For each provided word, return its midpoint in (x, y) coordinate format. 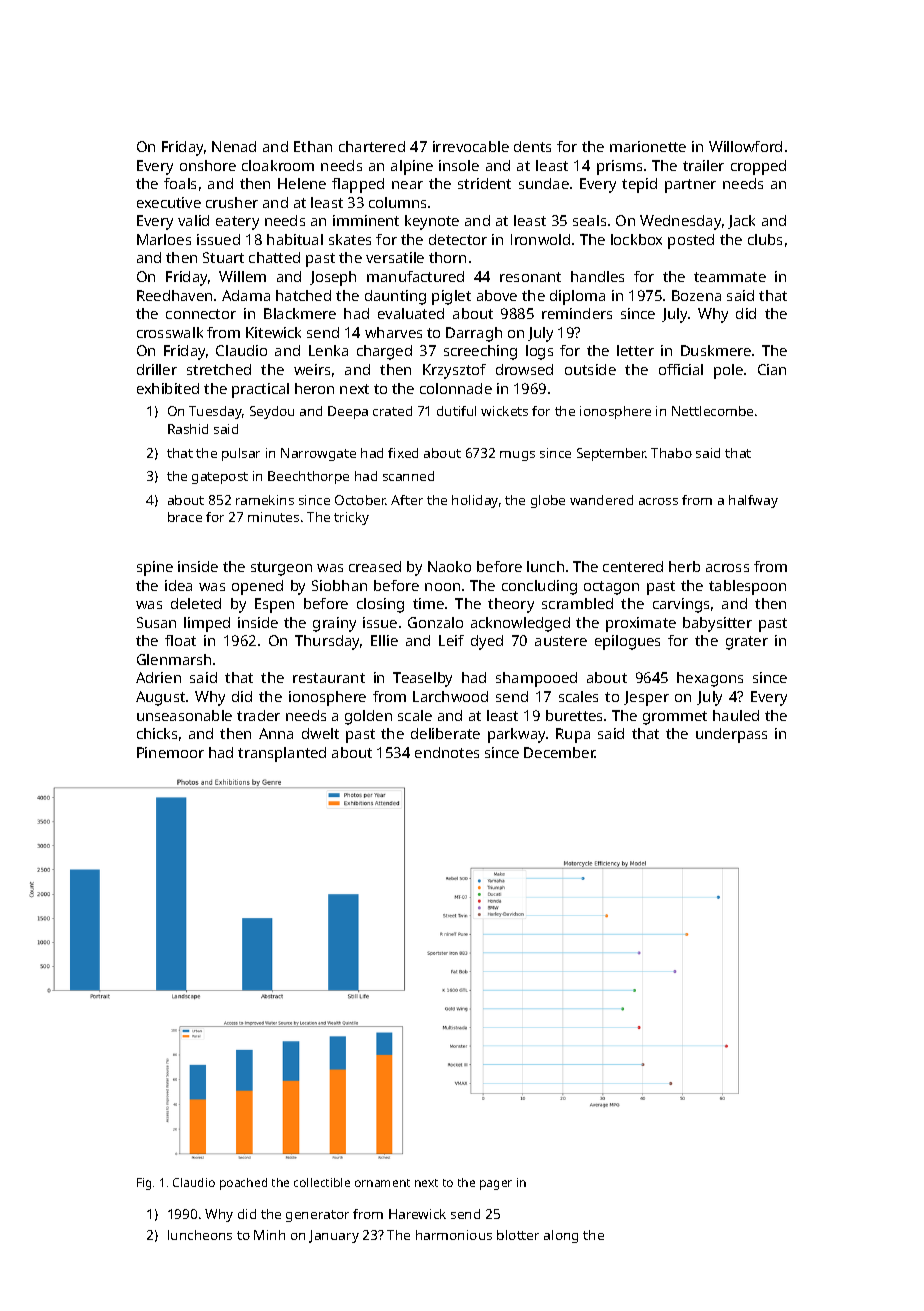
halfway (753, 501)
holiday (475, 501)
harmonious (454, 1235)
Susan (156, 622)
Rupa (573, 735)
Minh (269, 1235)
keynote (432, 222)
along (561, 1236)
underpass (731, 735)
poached (243, 1184)
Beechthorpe (308, 477)
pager (496, 1185)
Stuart (223, 257)
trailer (703, 165)
